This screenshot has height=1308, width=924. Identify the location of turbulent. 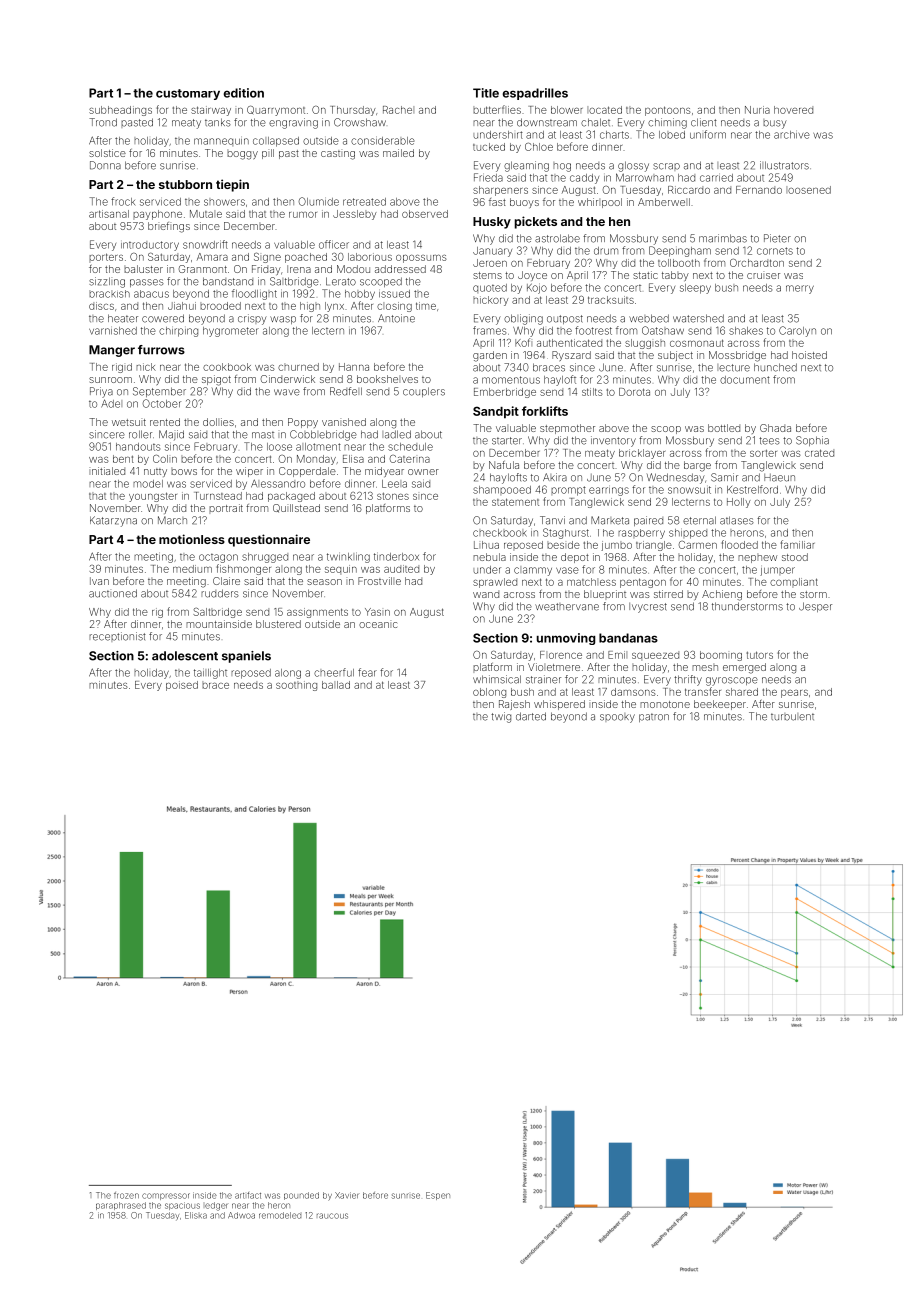
(792, 717).
